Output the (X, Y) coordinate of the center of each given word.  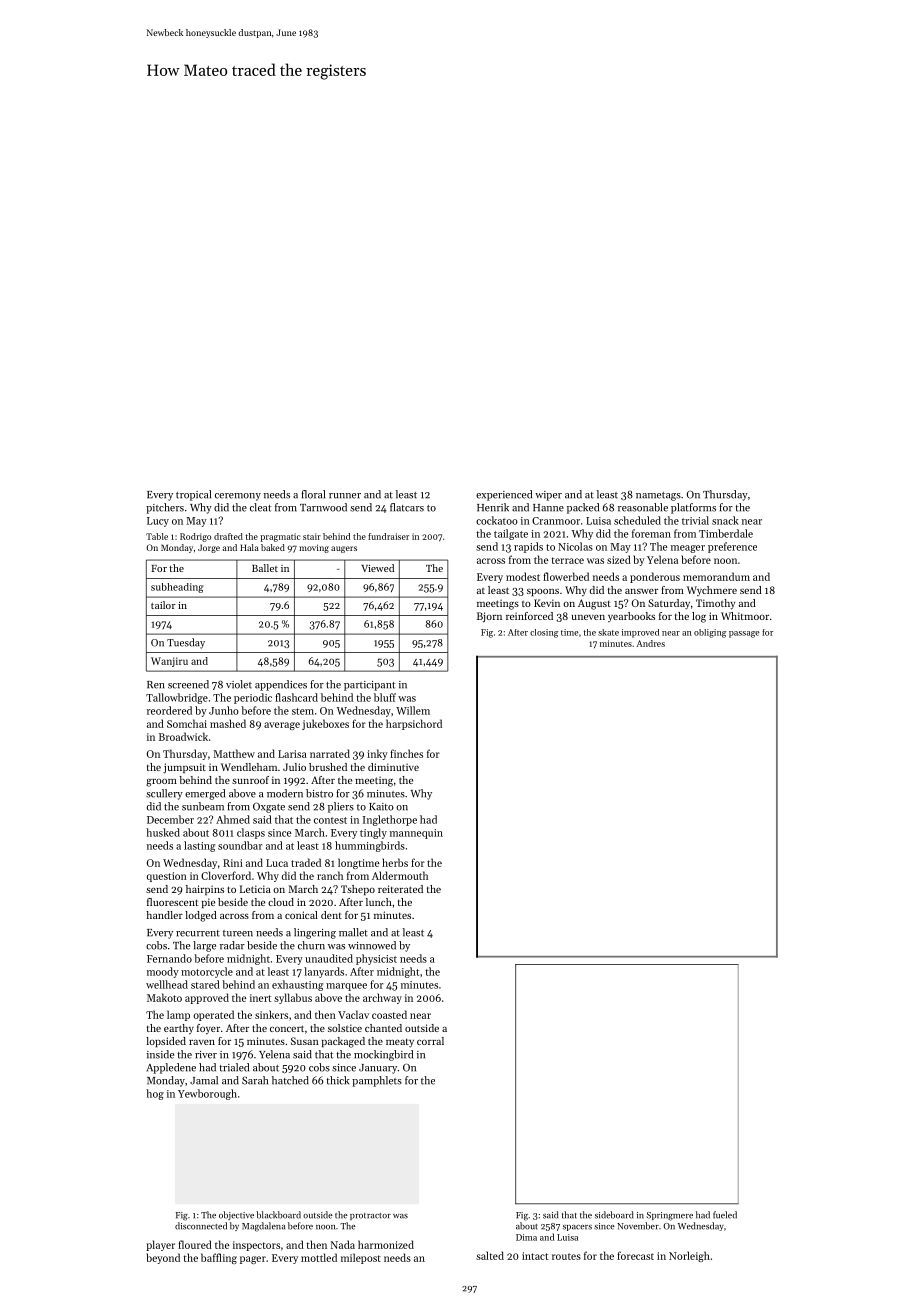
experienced (504, 495)
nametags (658, 496)
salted (490, 1255)
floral (313, 494)
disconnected (201, 1226)
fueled (725, 1215)
